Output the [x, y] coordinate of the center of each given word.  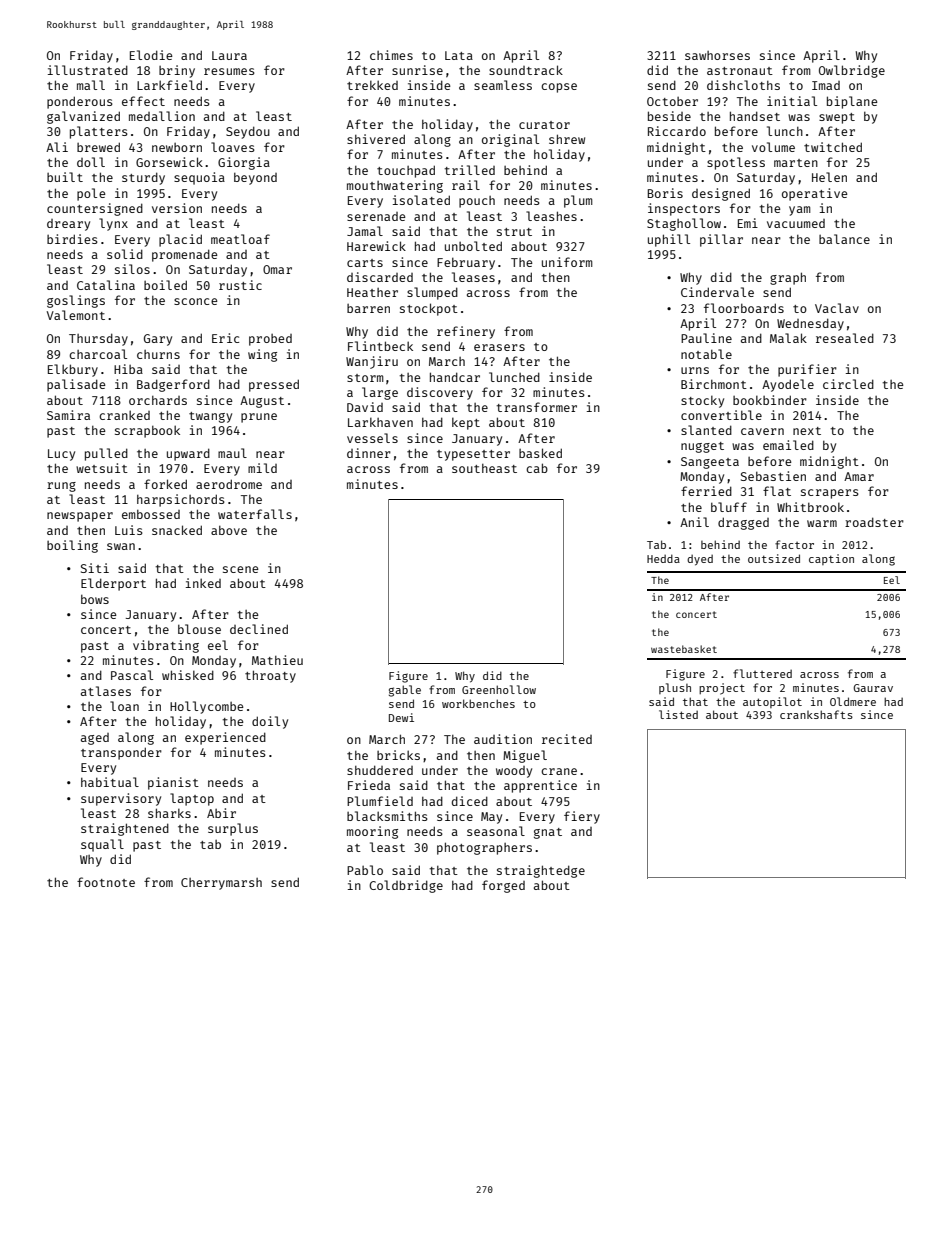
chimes [391, 55]
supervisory [121, 799]
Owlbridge [852, 71]
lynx [113, 224]
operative [815, 194]
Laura [229, 55]
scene [241, 569]
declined [259, 629]
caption [831, 559]
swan [121, 546]
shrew [567, 139]
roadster [874, 522]
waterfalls [255, 514]
